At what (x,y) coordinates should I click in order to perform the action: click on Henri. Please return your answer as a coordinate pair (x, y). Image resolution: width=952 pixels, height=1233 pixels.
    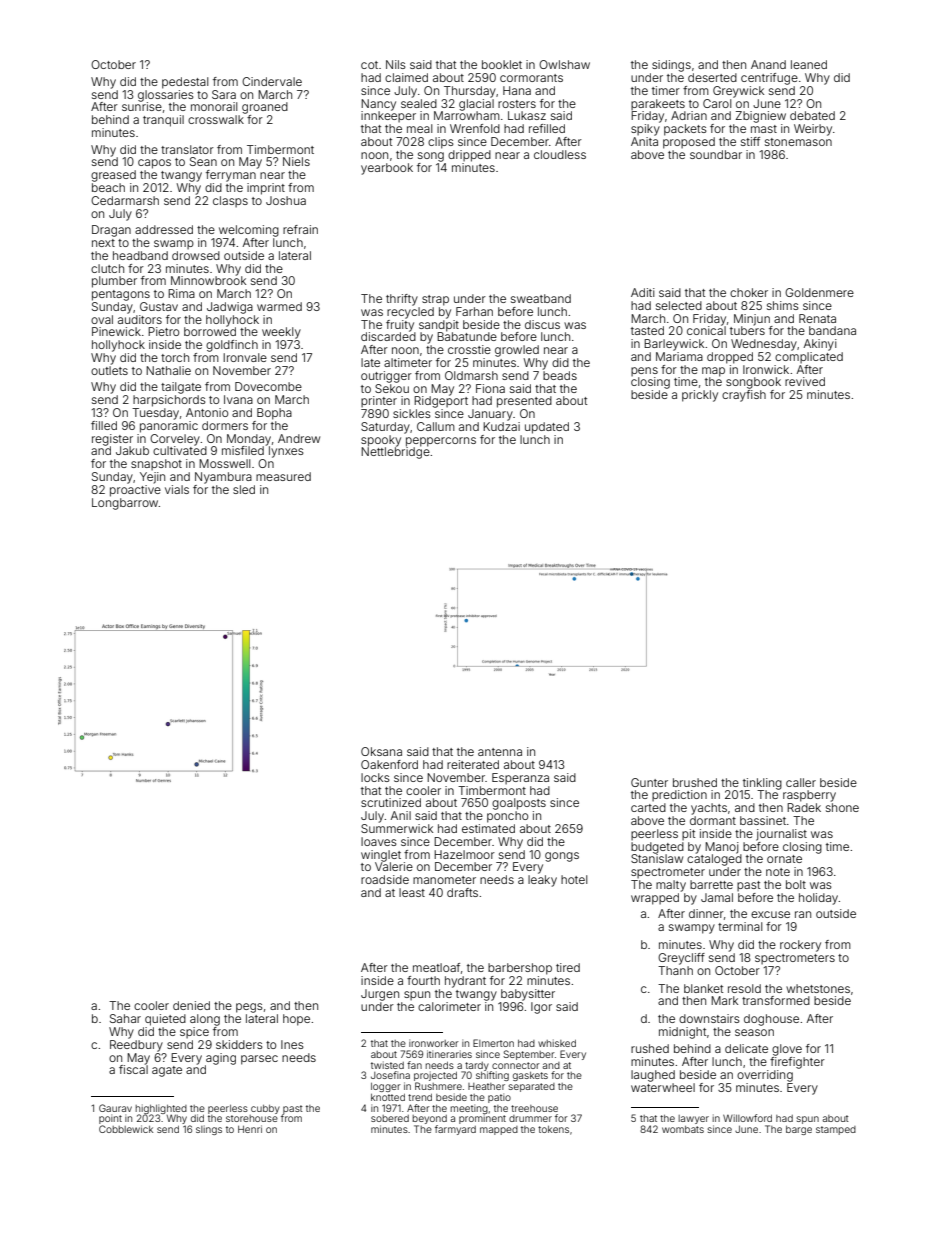
    Looking at the image, I should click on (250, 1129).
